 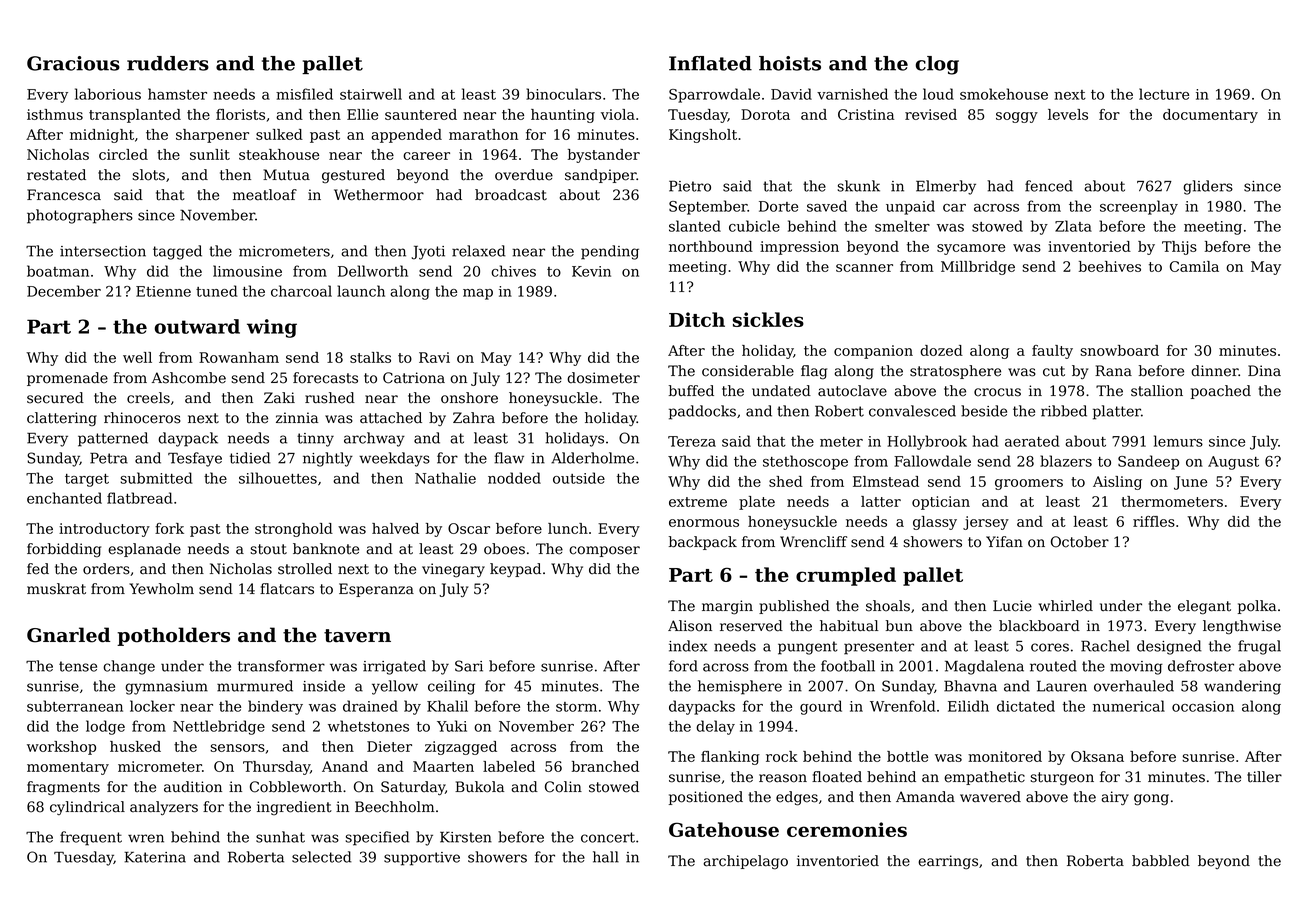 What do you see at coordinates (873, 352) in the page?
I see `companion` at bounding box center [873, 352].
